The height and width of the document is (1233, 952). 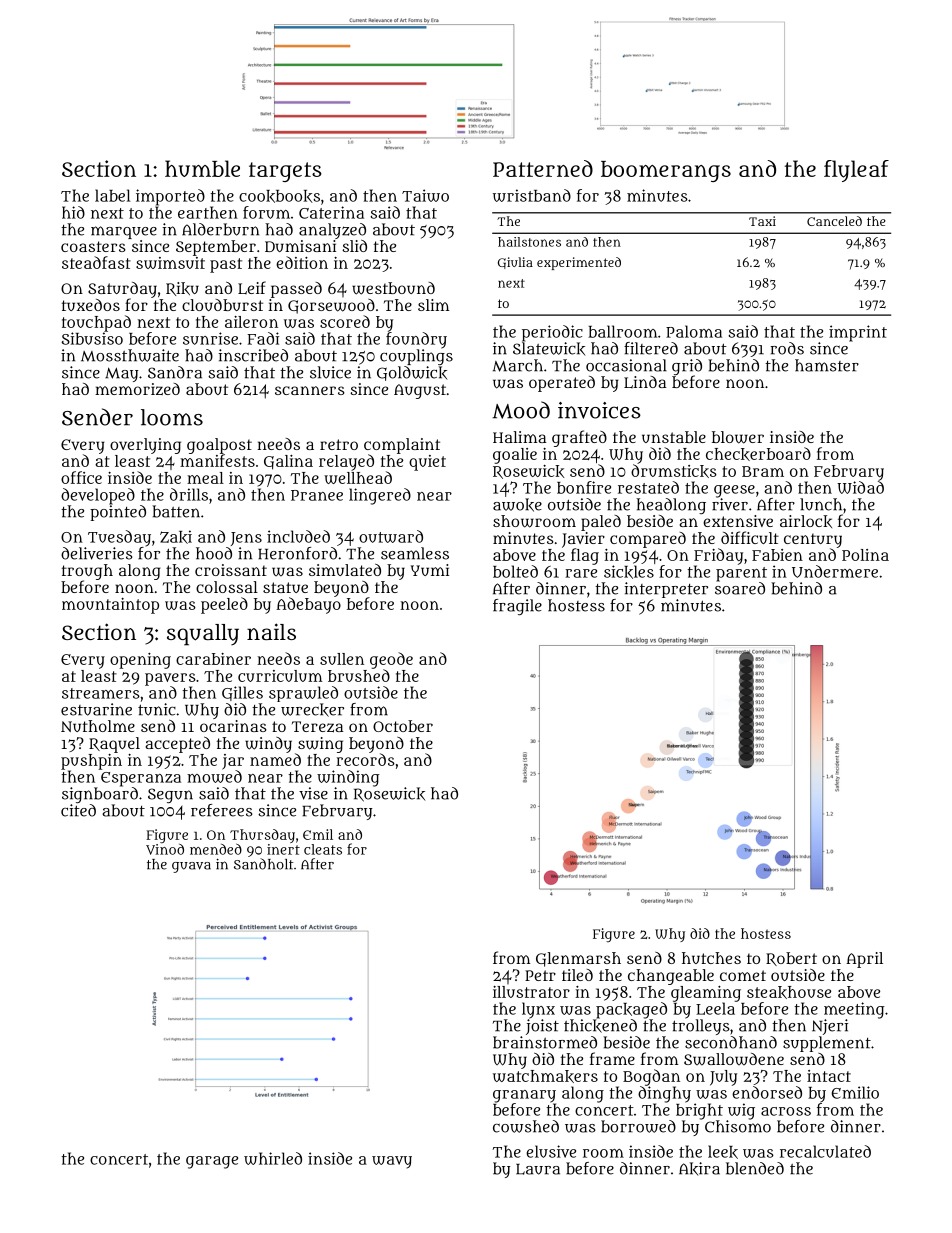 I want to click on interpreter, so click(x=666, y=590).
